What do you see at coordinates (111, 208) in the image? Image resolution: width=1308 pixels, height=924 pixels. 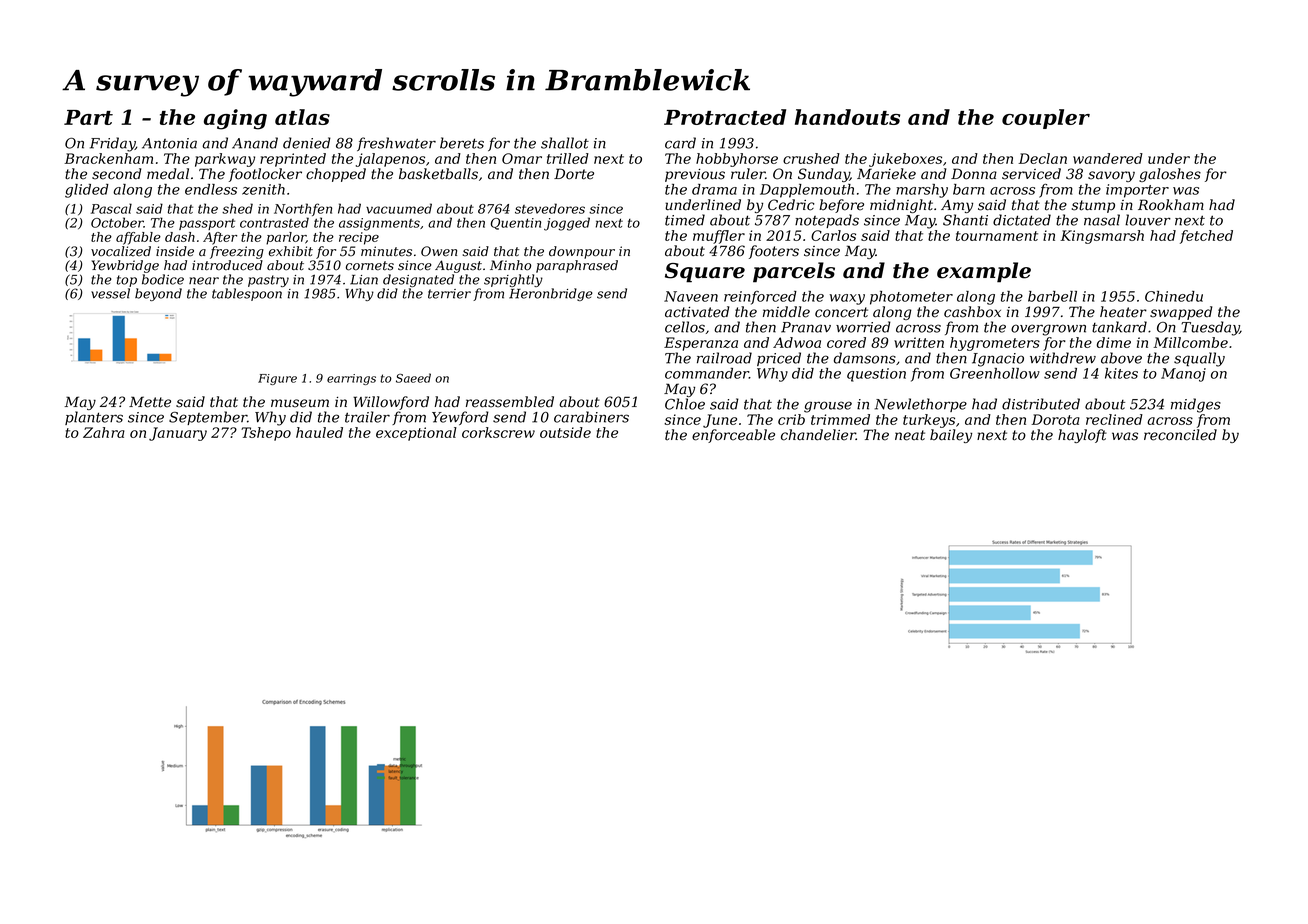 I see `Pascal` at bounding box center [111, 208].
